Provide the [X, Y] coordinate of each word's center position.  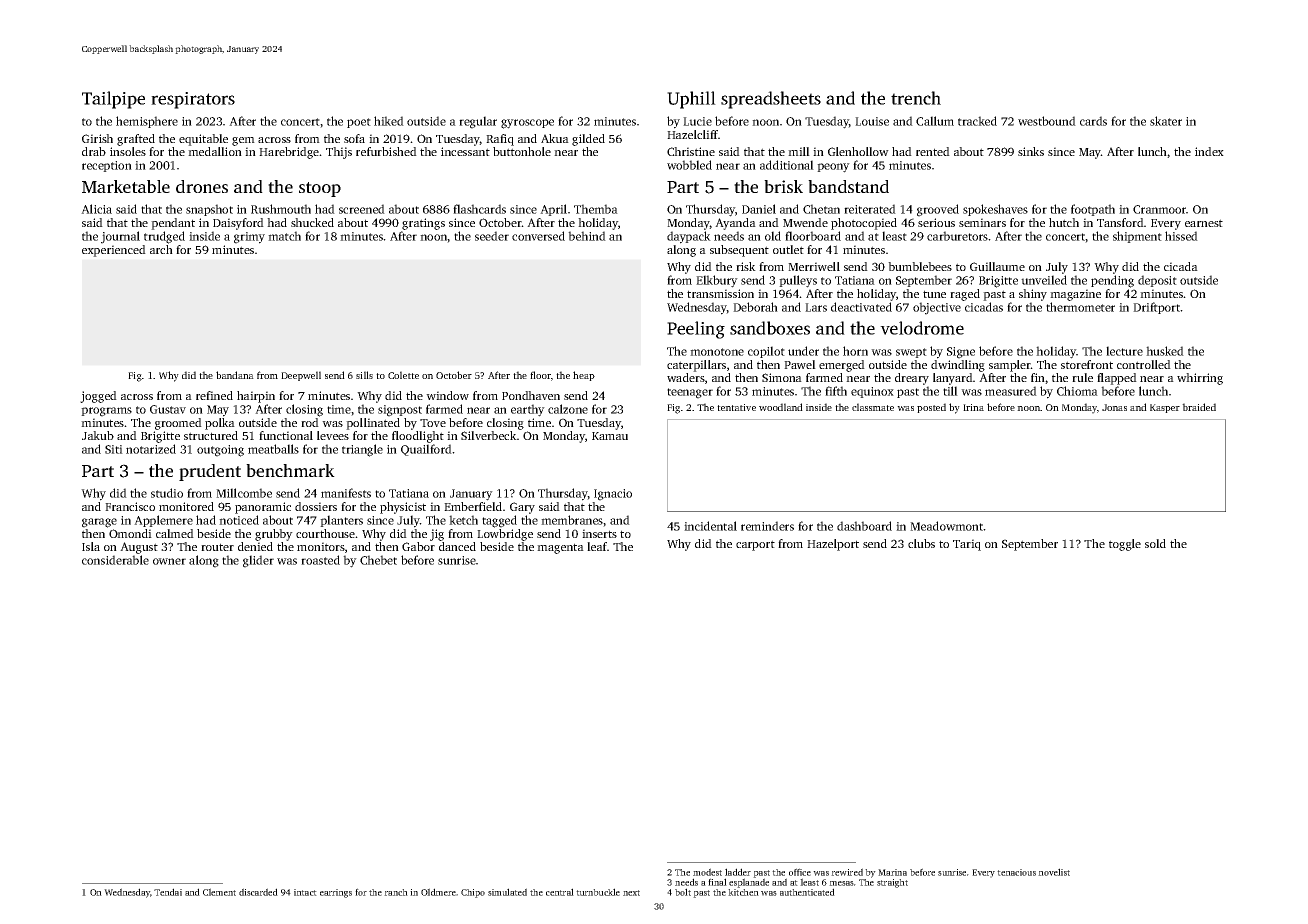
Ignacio [613, 495]
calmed [175, 533]
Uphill [691, 100]
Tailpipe [113, 100]
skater [1166, 121]
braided [1199, 407]
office [800, 872]
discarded [258, 892]
